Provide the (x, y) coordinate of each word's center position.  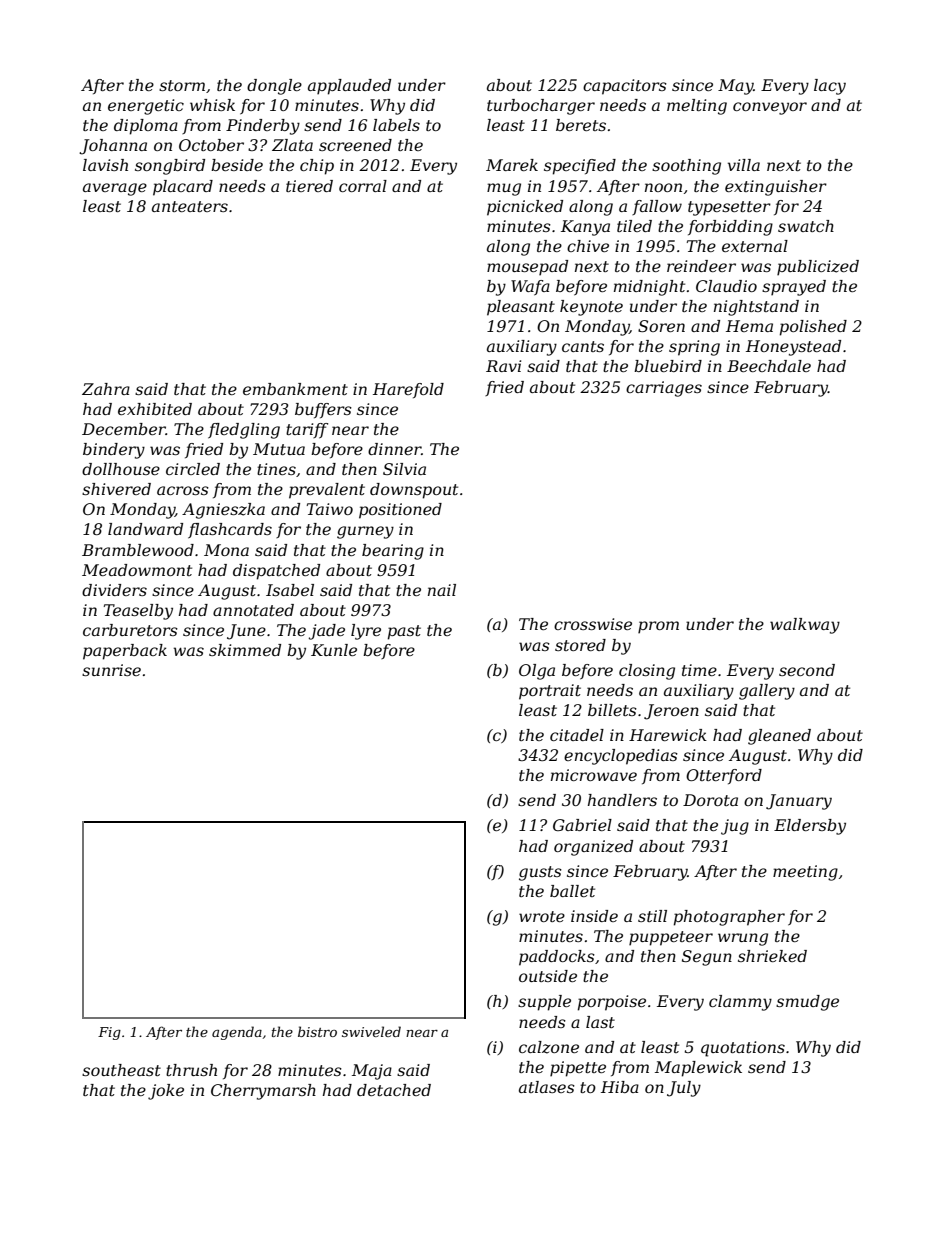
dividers (114, 590)
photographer (729, 918)
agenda (237, 1033)
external (755, 246)
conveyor (770, 108)
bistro (317, 1031)
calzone (549, 1047)
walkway (805, 626)
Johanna (113, 147)
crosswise (593, 624)
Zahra (106, 389)
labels (396, 125)
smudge (807, 1003)
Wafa (530, 288)
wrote (542, 916)
